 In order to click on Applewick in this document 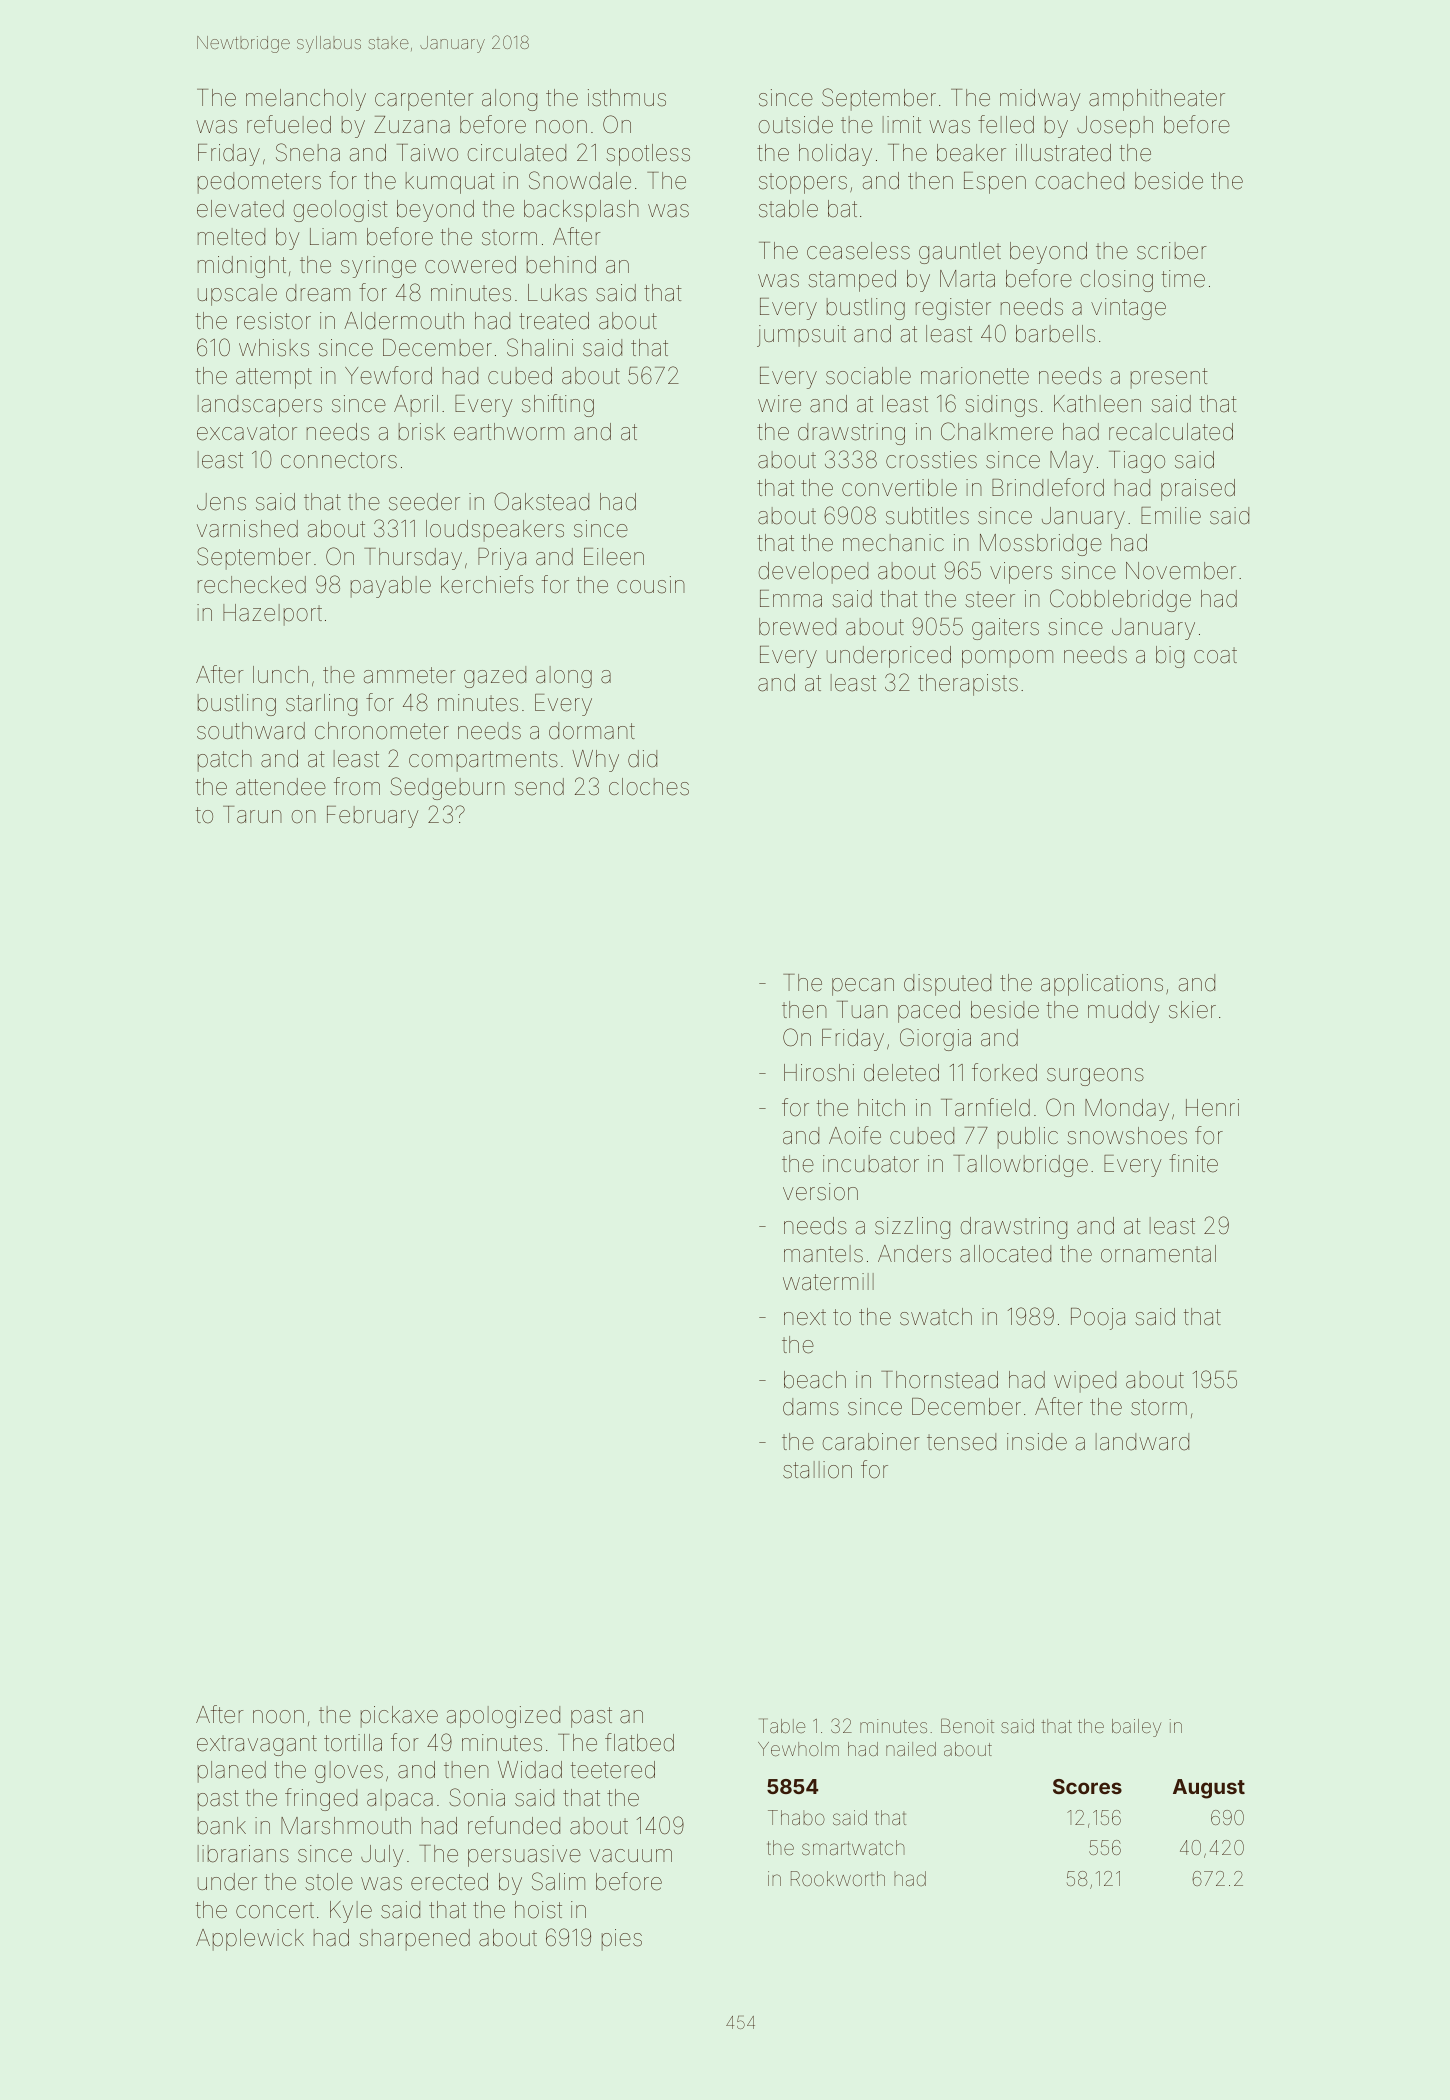, I will do `click(250, 1940)`.
